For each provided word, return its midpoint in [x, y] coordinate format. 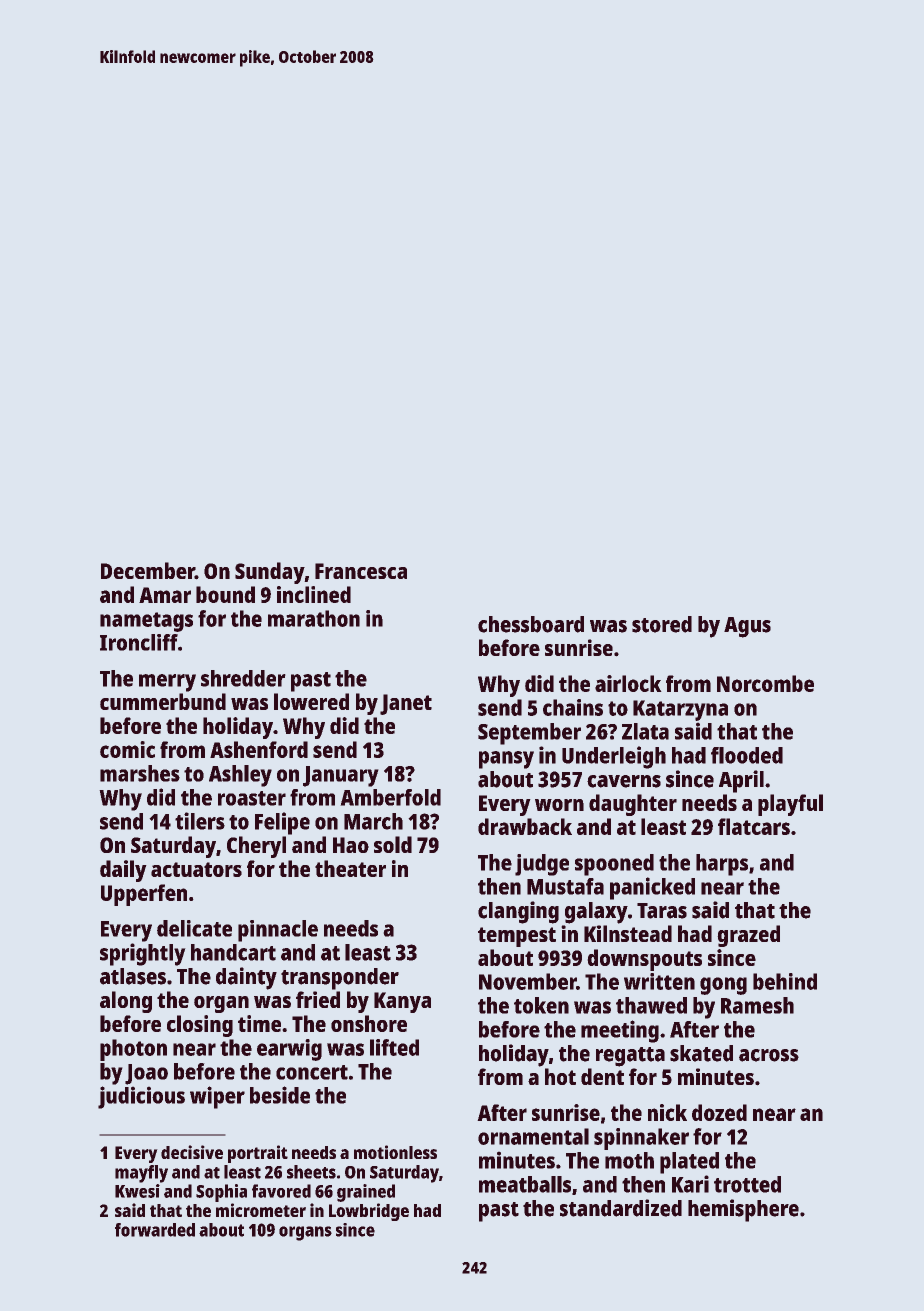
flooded [747, 755]
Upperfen [144, 895]
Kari [690, 1184]
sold [393, 844]
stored [662, 624]
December [148, 570]
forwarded [155, 1230]
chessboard [531, 624]
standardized [621, 1208]
